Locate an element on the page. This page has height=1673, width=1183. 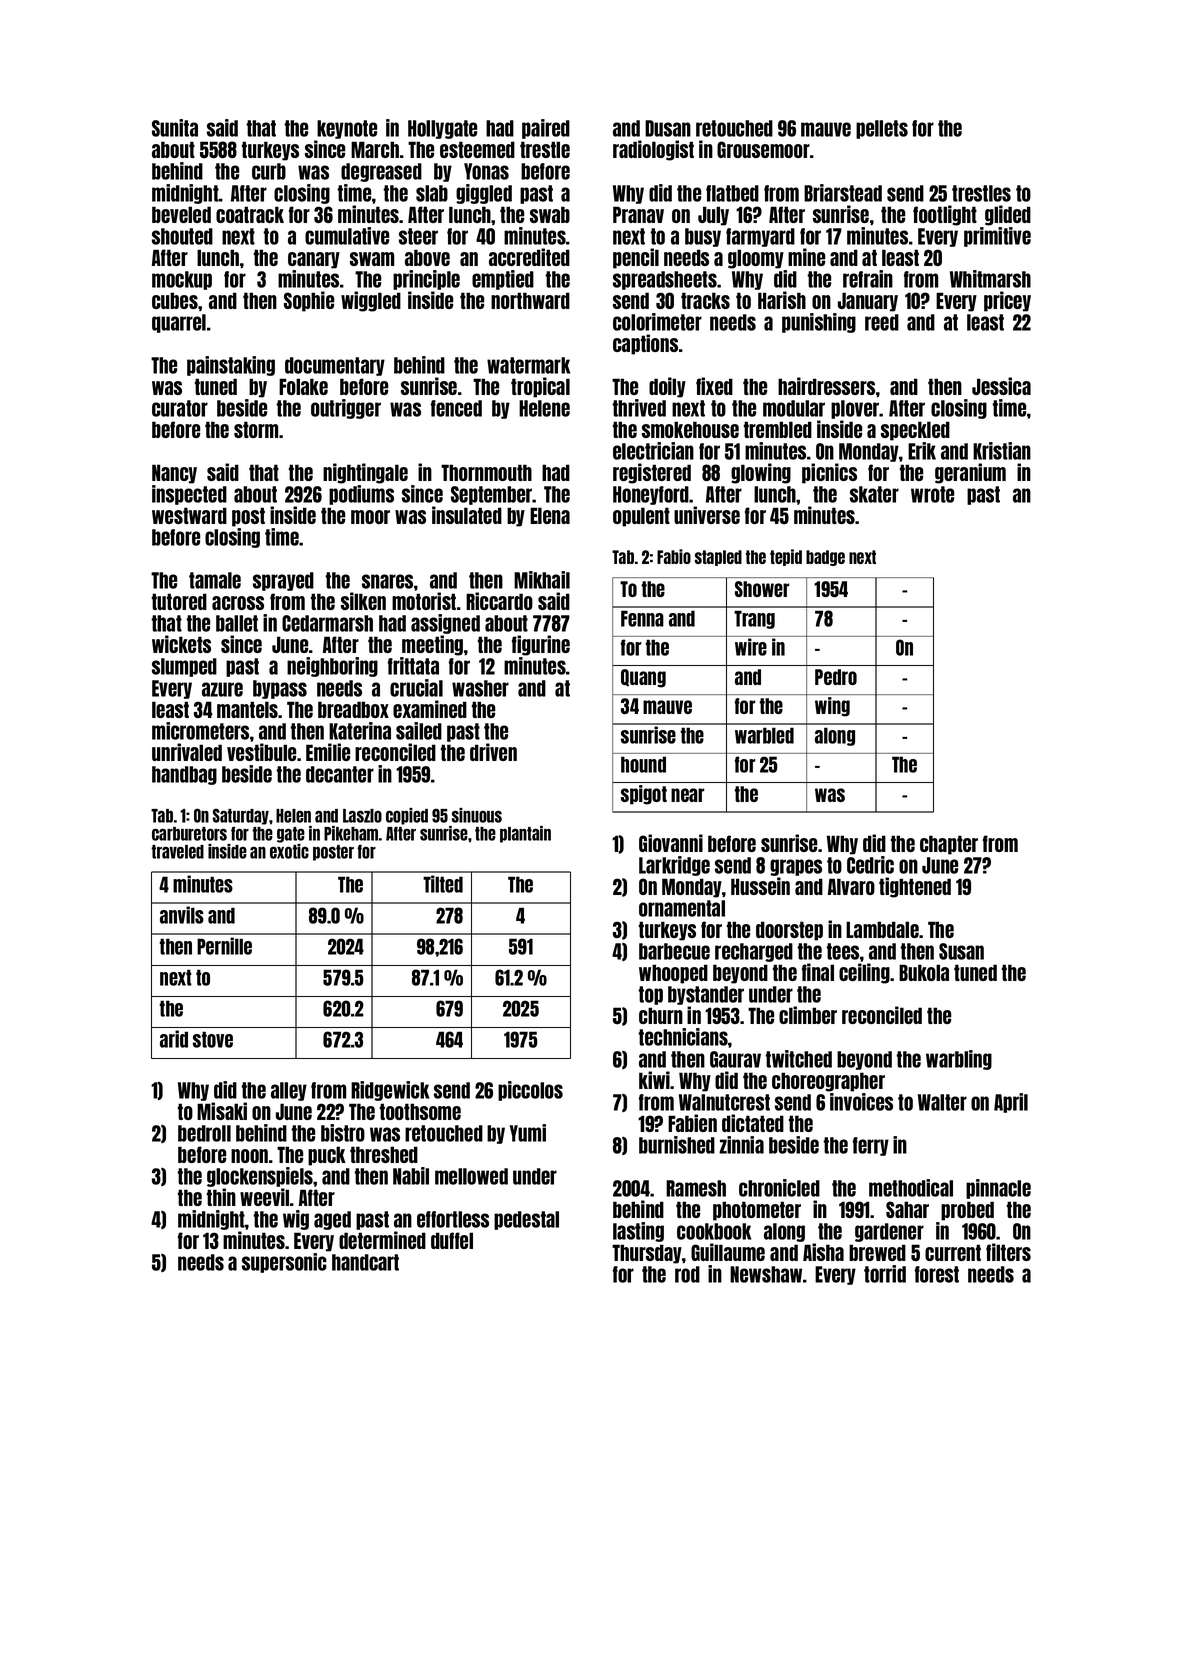
Mikhail is located at coordinates (542, 580).
